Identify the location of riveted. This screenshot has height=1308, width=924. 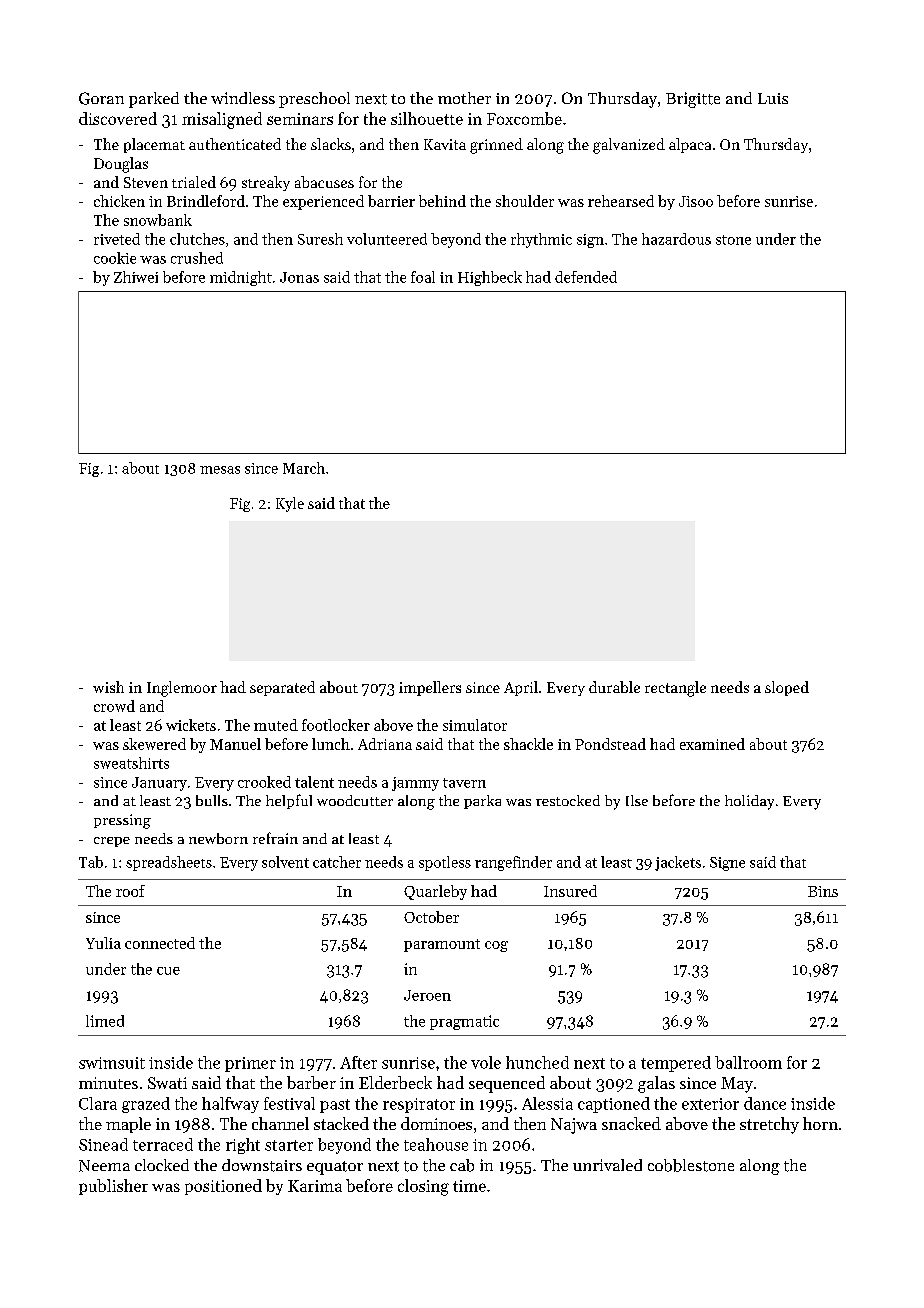
(117, 239).
